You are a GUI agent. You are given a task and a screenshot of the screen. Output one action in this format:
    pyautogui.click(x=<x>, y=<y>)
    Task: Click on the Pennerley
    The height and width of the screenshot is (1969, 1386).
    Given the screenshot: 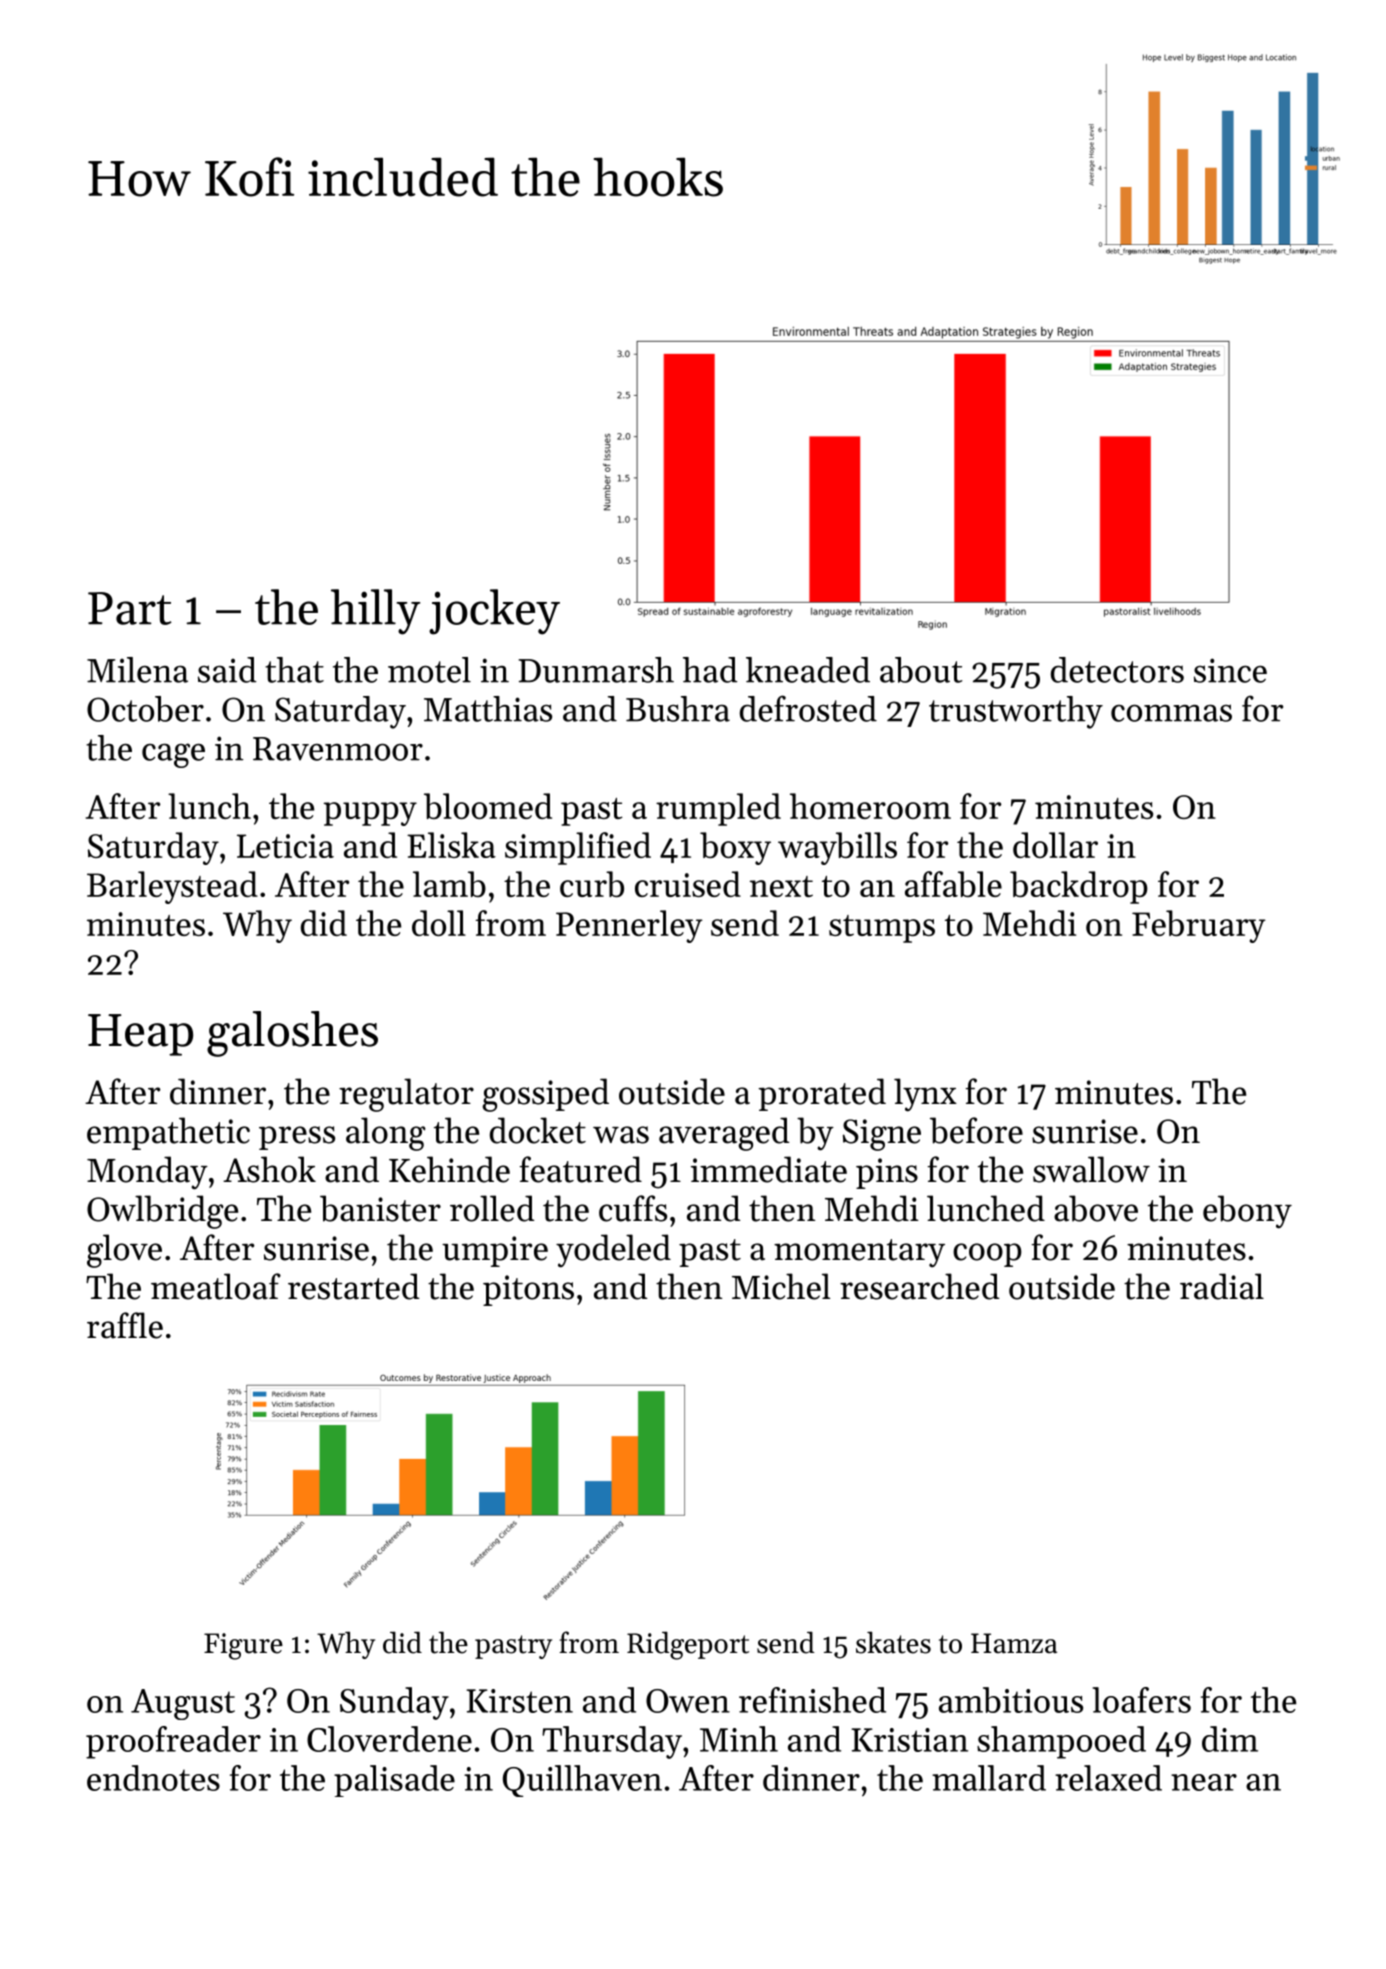 What is the action you would take?
    pyautogui.click(x=629, y=926)
